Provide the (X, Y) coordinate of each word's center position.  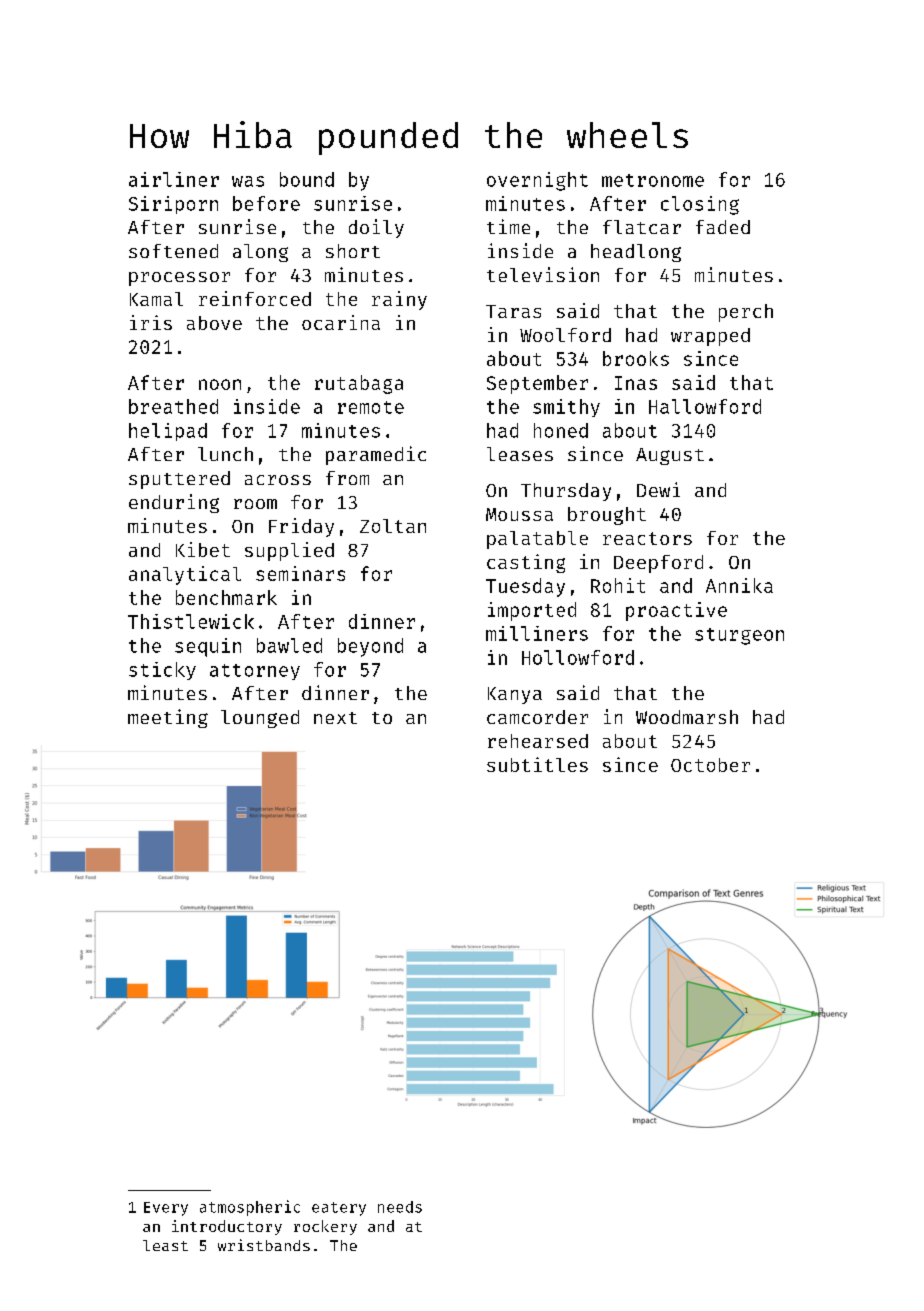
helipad (168, 432)
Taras (513, 311)
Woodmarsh (687, 717)
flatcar (642, 227)
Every (166, 1209)
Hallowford (705, 406)
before (266, 203)
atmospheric (250, 1208)
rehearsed (538, 741)
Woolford (565, 335)
